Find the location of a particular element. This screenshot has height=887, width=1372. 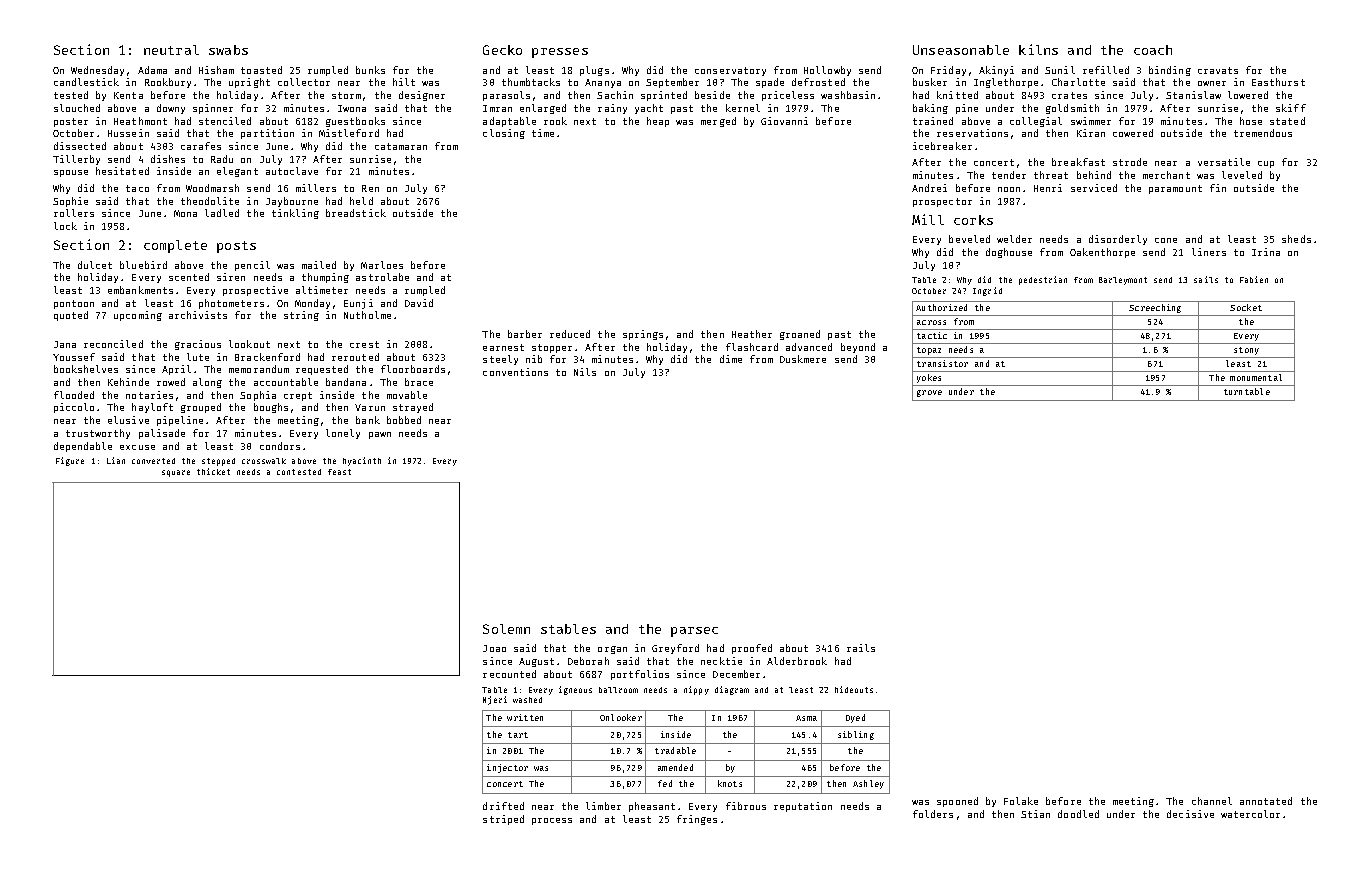

tart is located at coordinates (518, 735).
